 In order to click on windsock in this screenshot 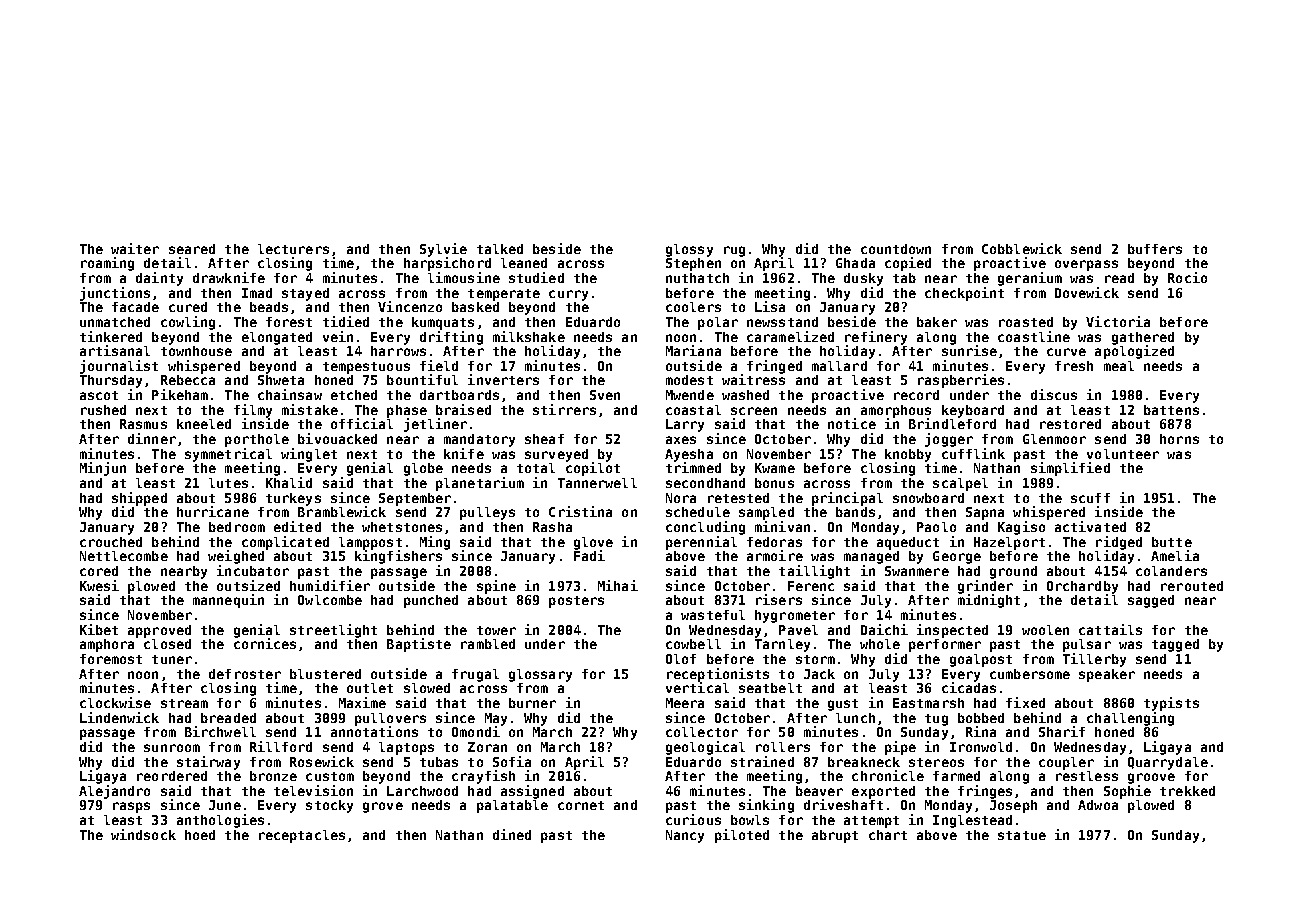, I will do `click(143, 834)`.
